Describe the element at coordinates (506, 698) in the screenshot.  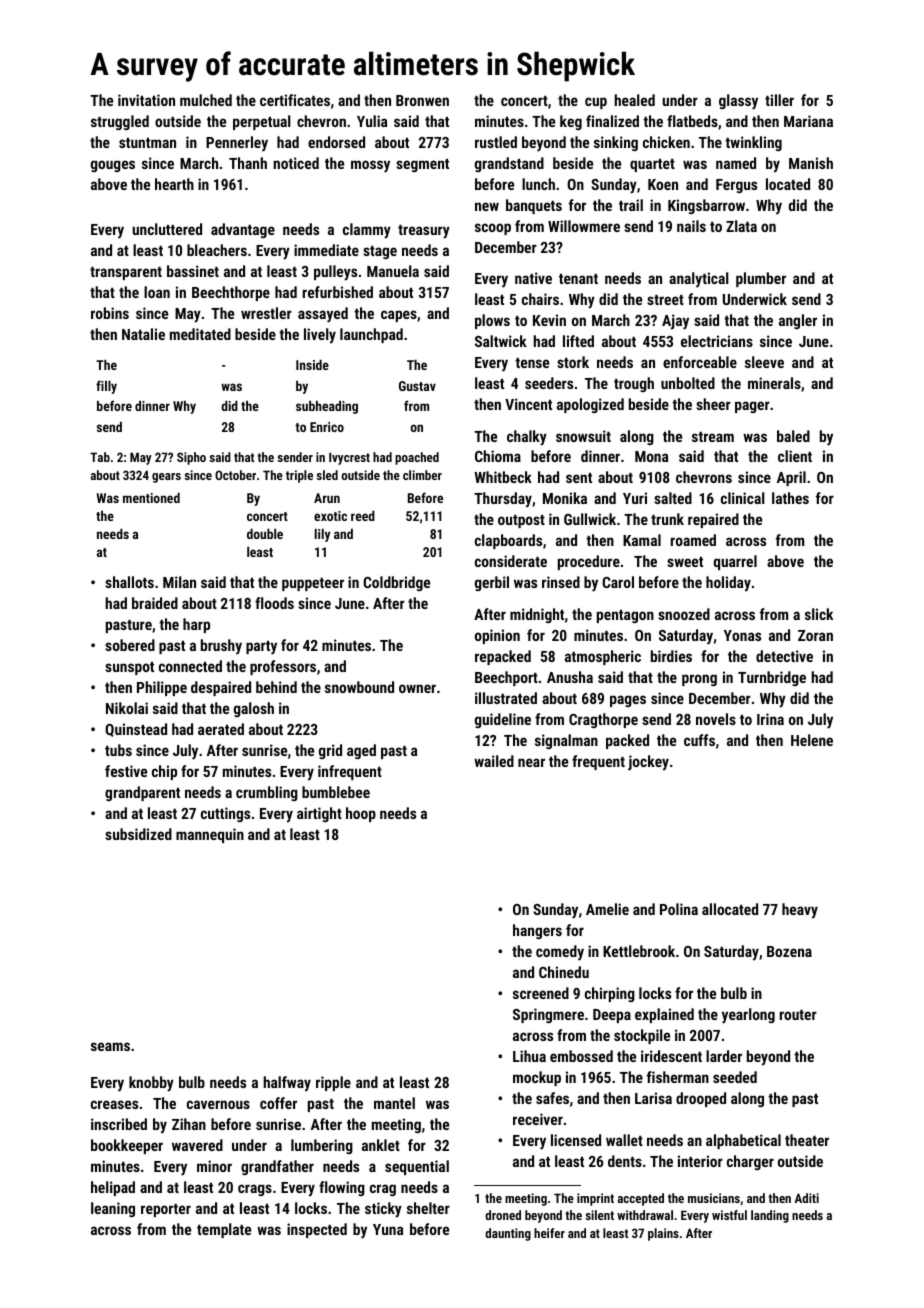
I see `illustrated` at that location.
